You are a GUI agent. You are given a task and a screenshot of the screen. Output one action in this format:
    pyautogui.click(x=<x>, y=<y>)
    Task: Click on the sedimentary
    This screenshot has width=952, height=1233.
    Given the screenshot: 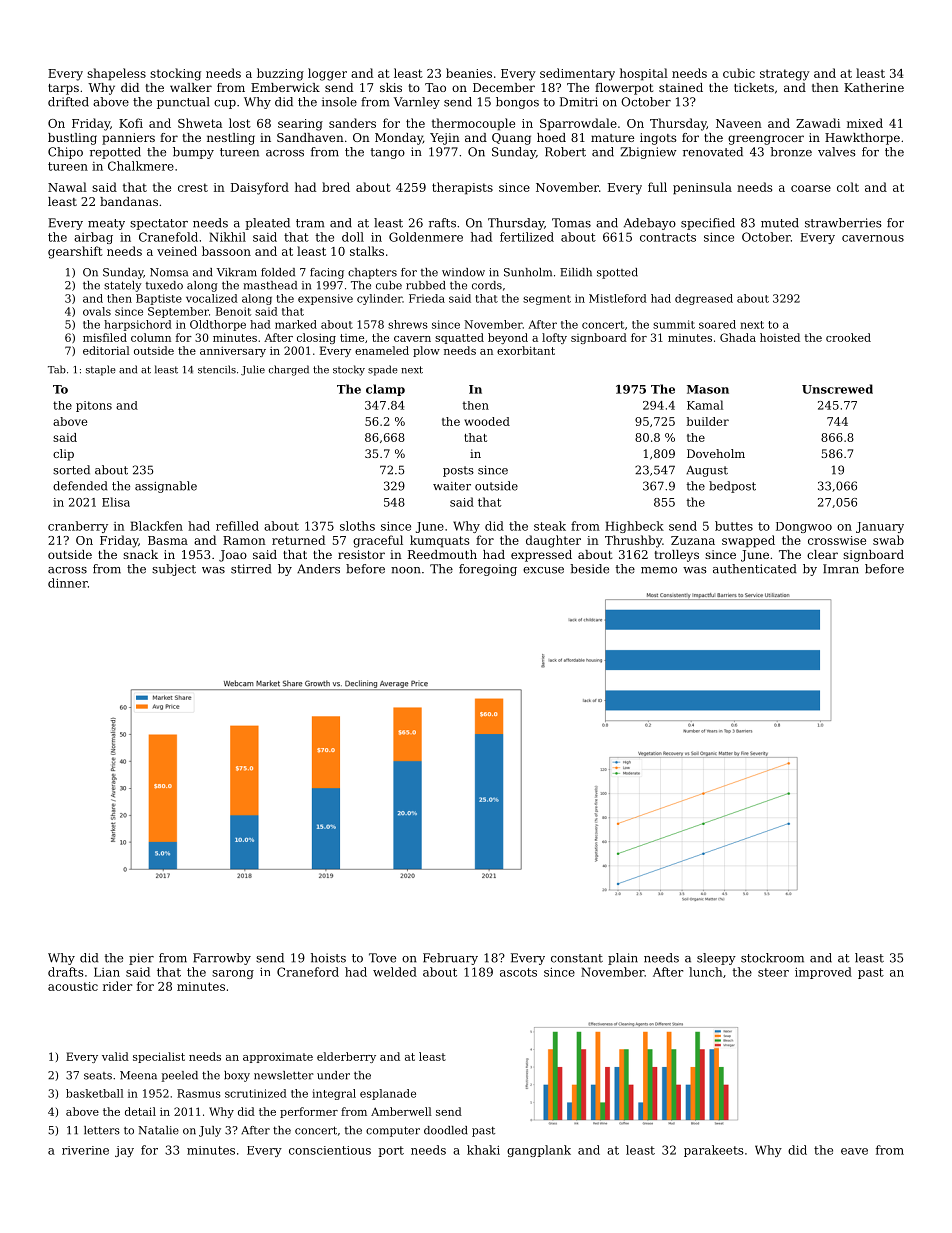 What is the action you would take?
    pyautogui.click(x=577, y=74)
